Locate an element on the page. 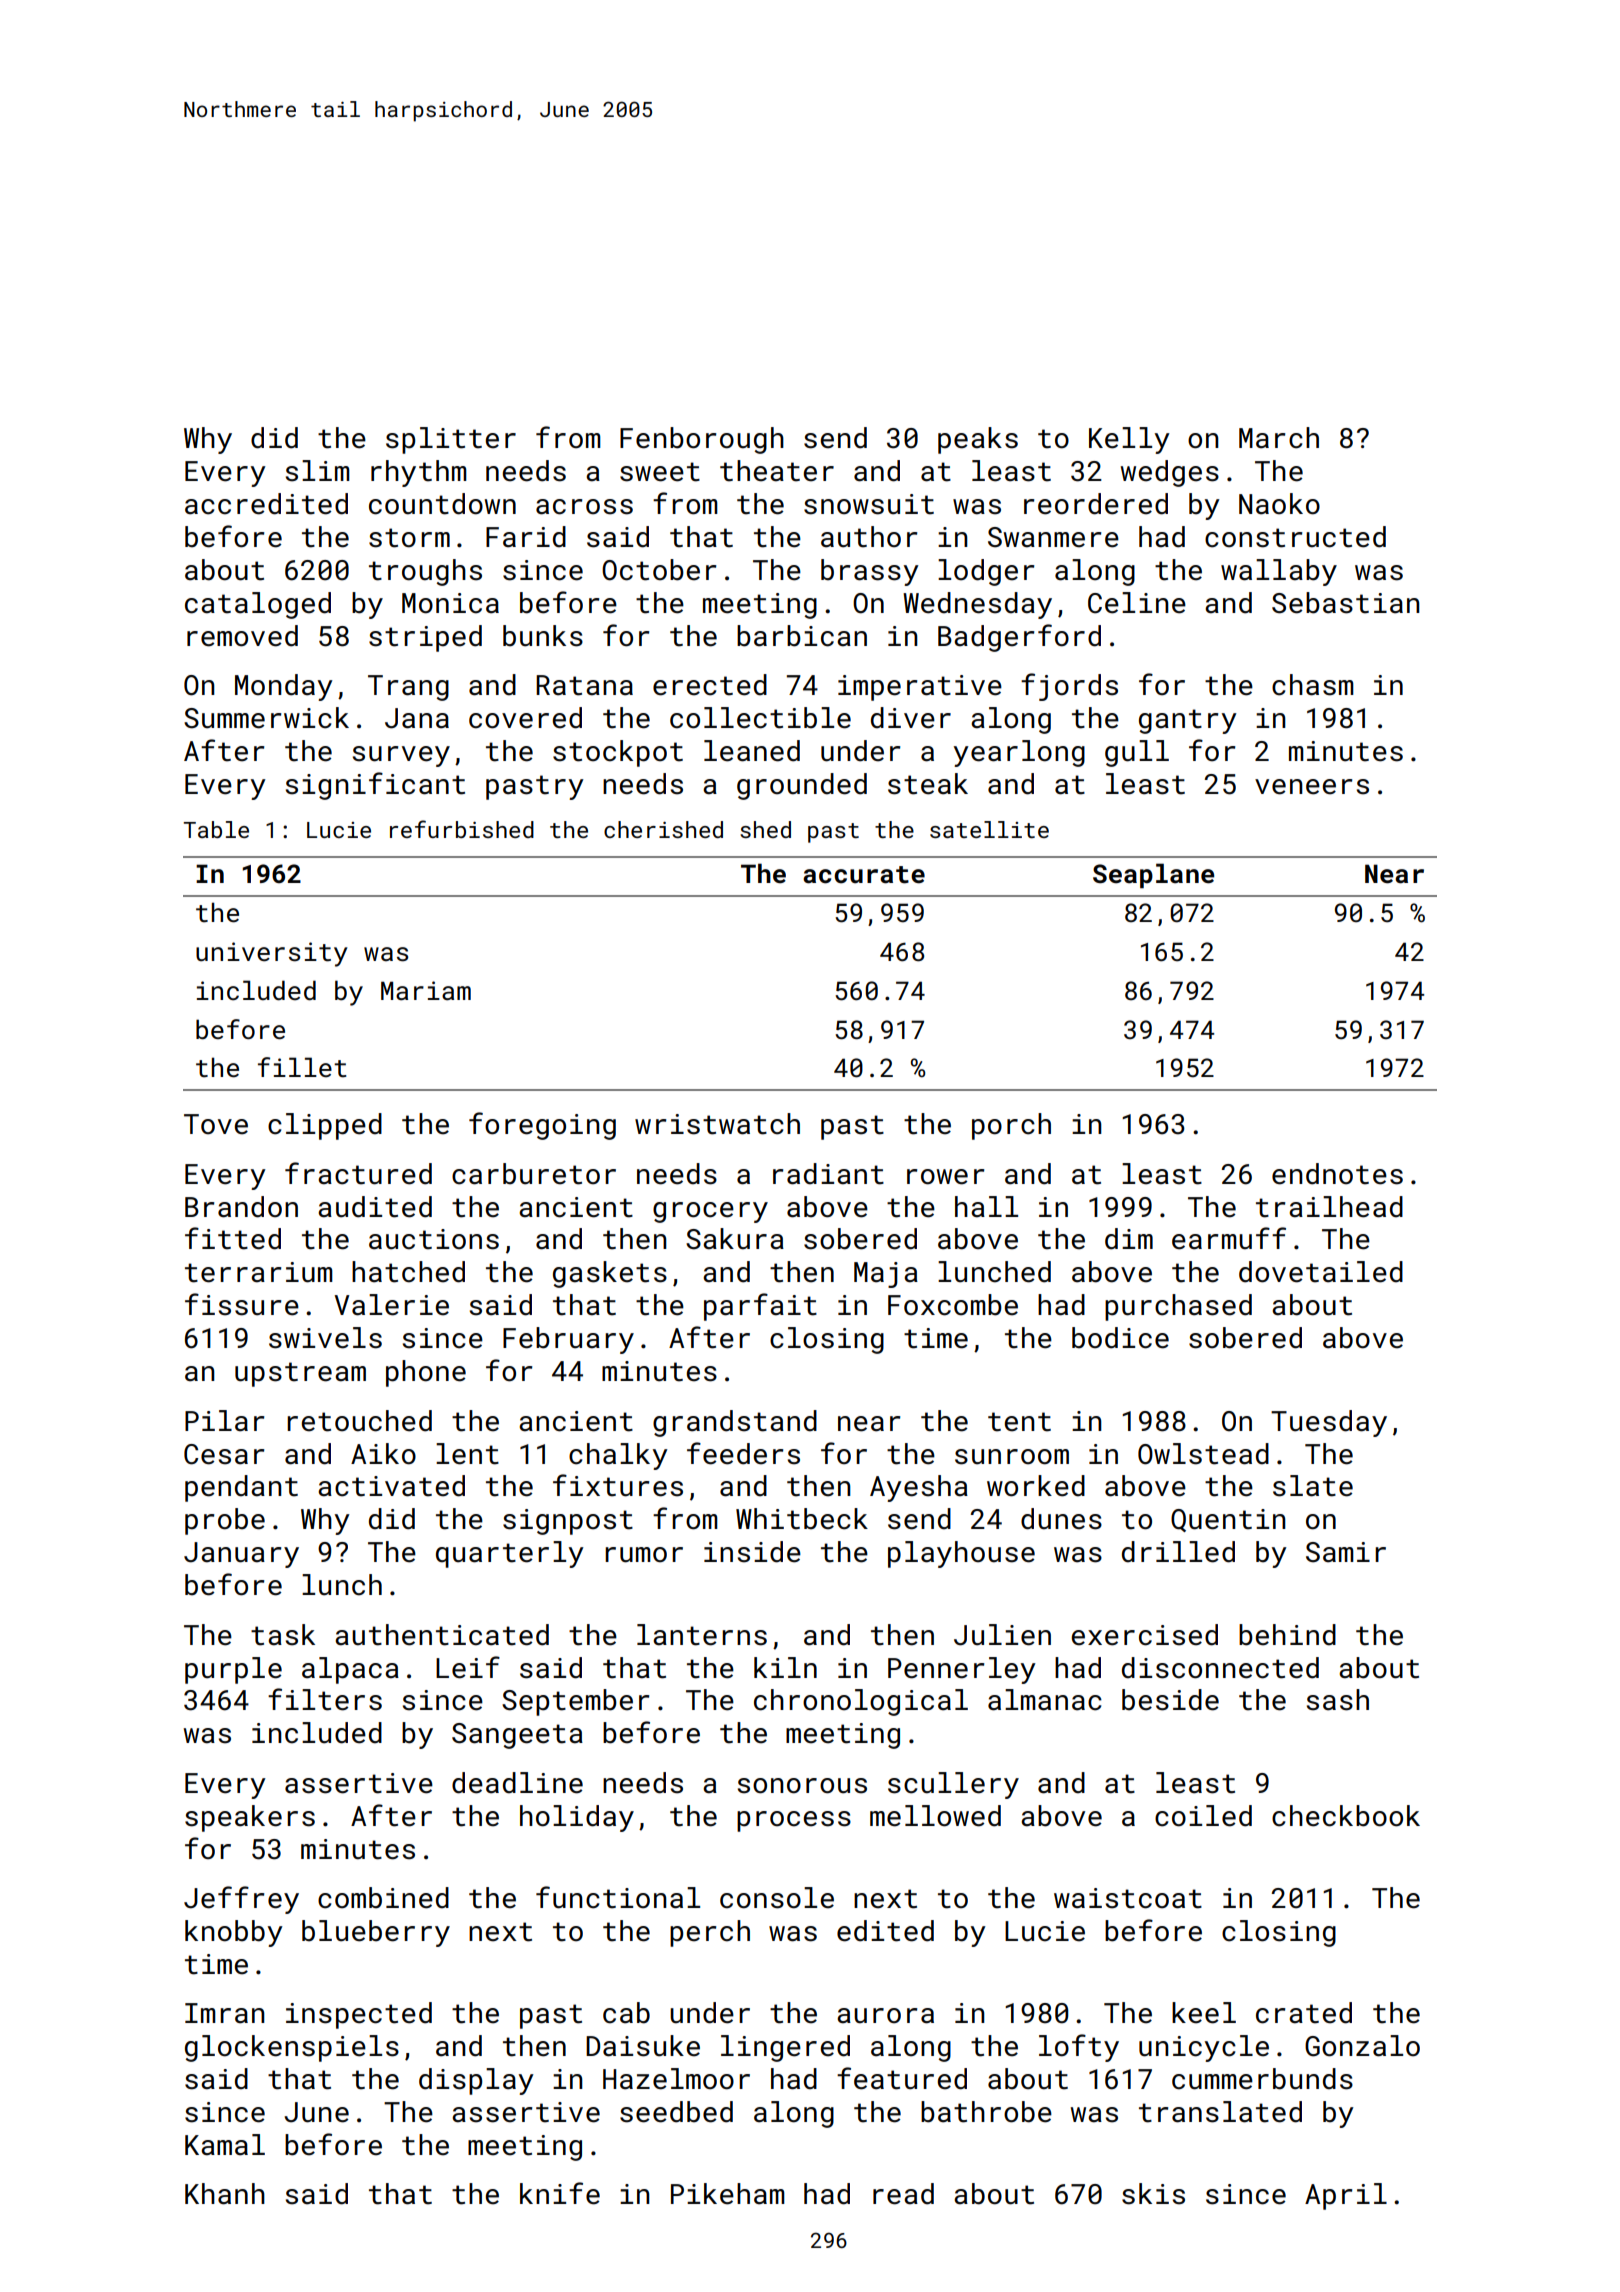 Image resolution: width=1620 pixels, height=2292 pixels. read is located at coordinates (903, 2194).
